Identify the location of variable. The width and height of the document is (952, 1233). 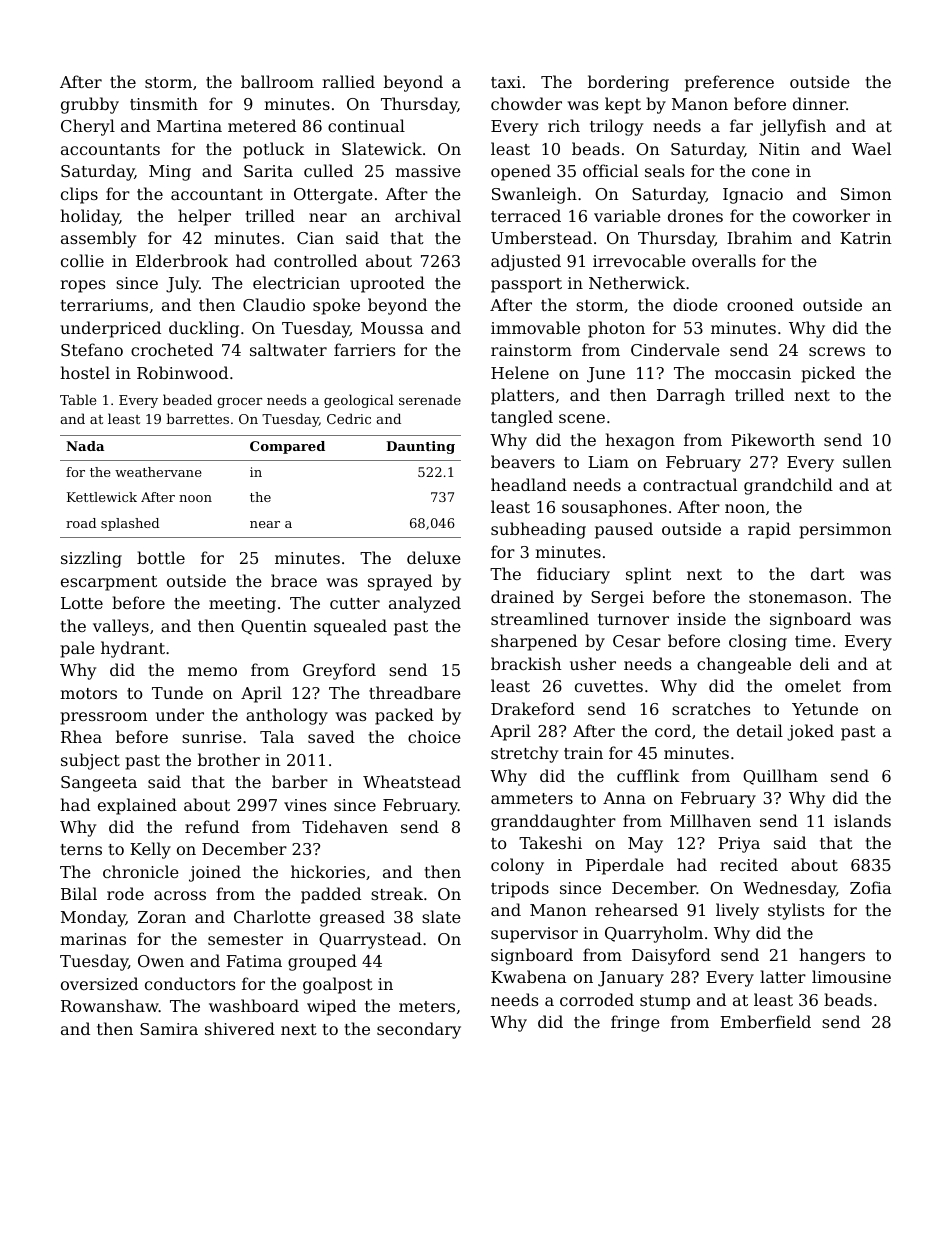
(627, 215).
